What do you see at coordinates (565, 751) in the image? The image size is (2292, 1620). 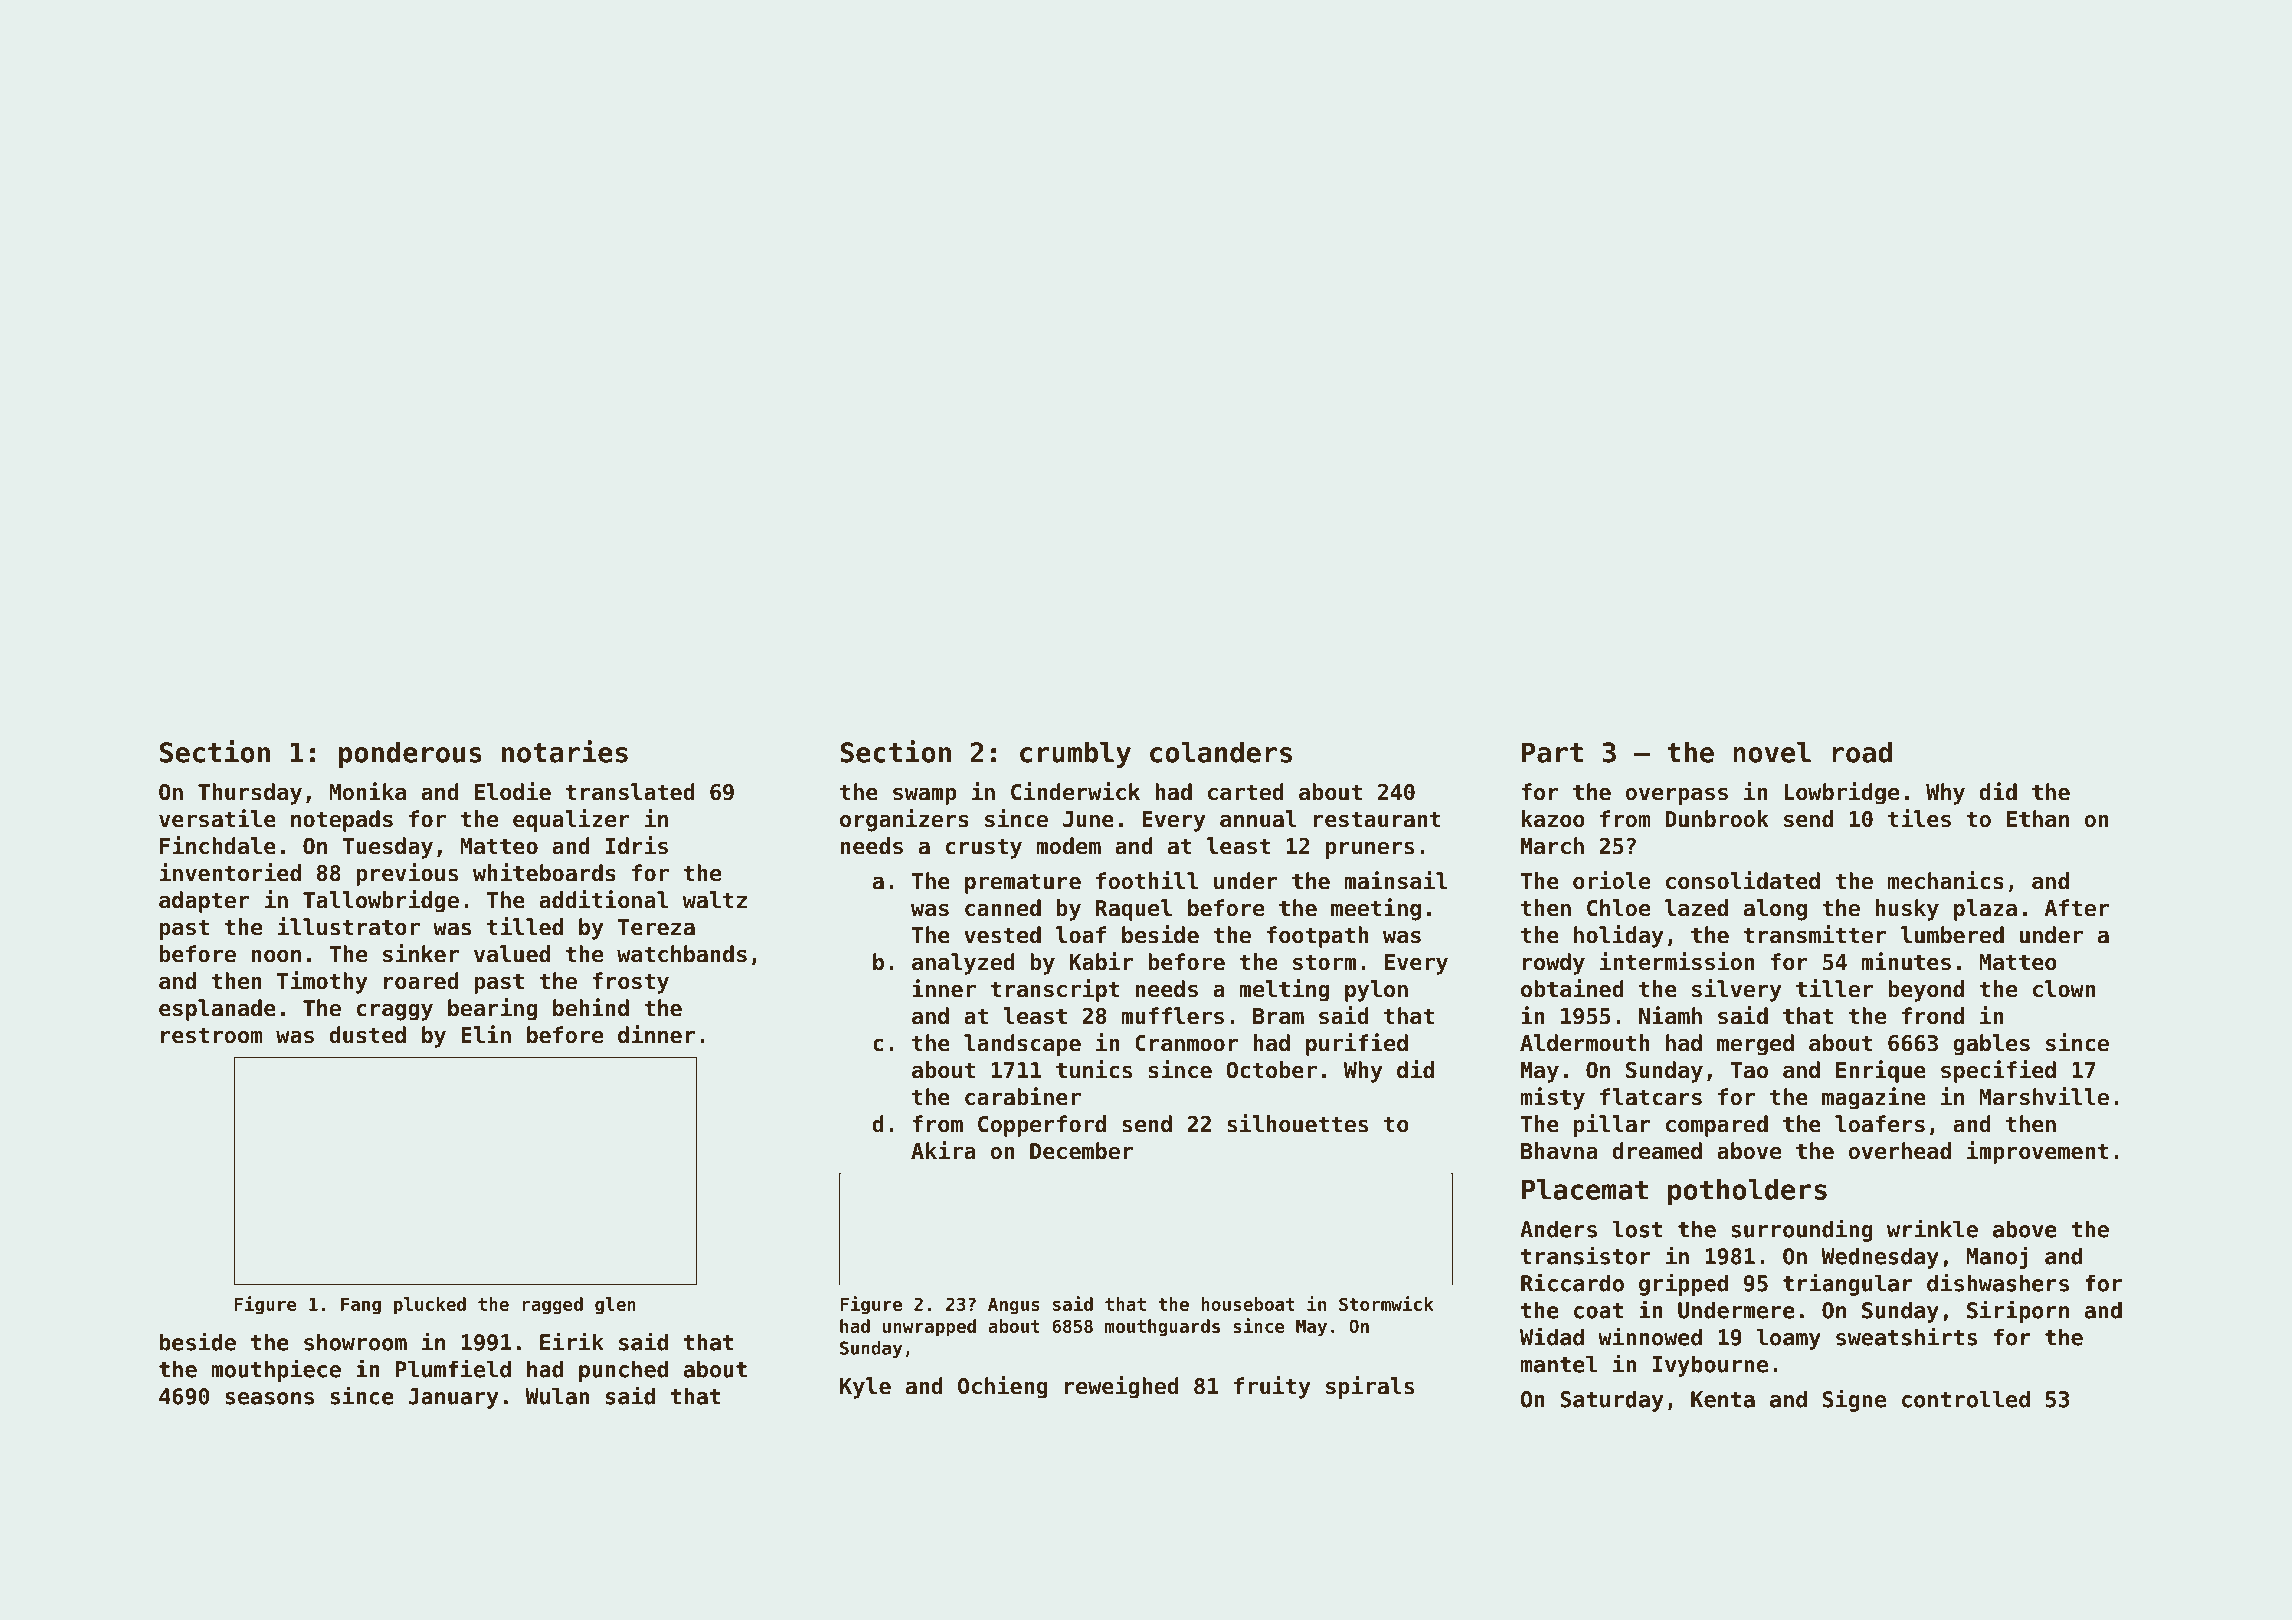 I see `notaries` at bounding box center [565, 751].
